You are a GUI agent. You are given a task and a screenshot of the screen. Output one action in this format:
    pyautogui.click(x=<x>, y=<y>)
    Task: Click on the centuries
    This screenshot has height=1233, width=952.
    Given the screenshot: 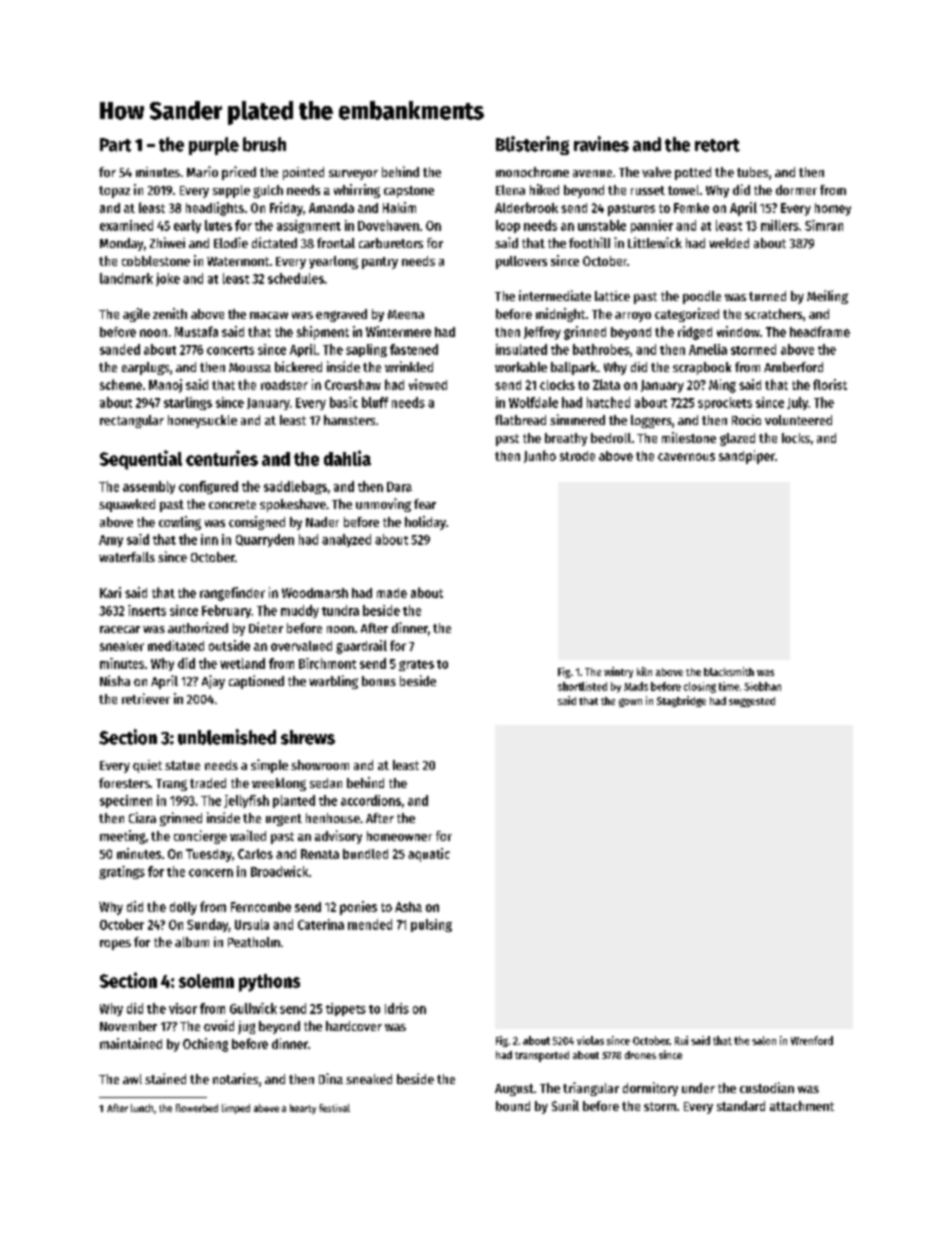 What is the action you would take?
    pyautogui.click(x=222, y=458)
